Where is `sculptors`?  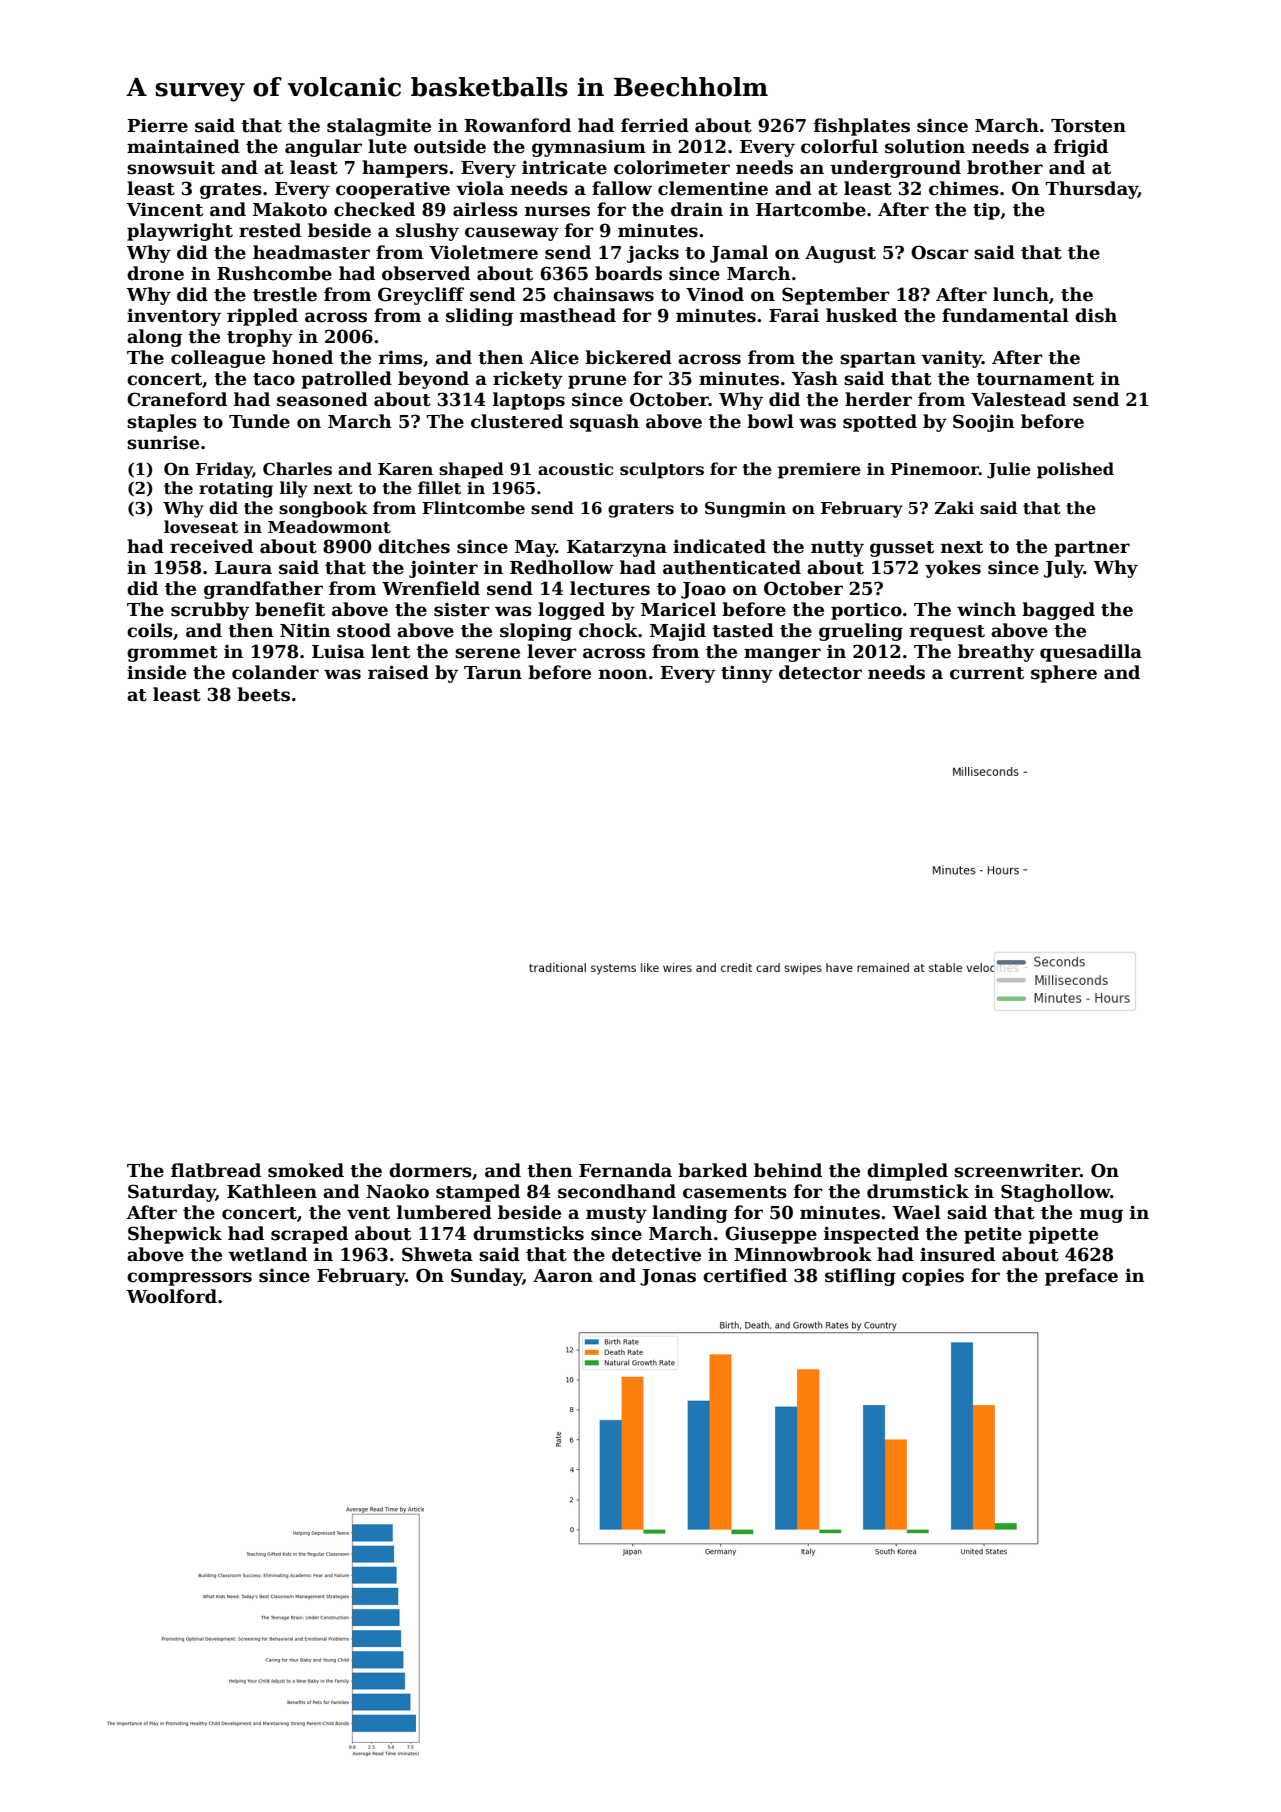
sculptors is located at coordinates (662, 470).
